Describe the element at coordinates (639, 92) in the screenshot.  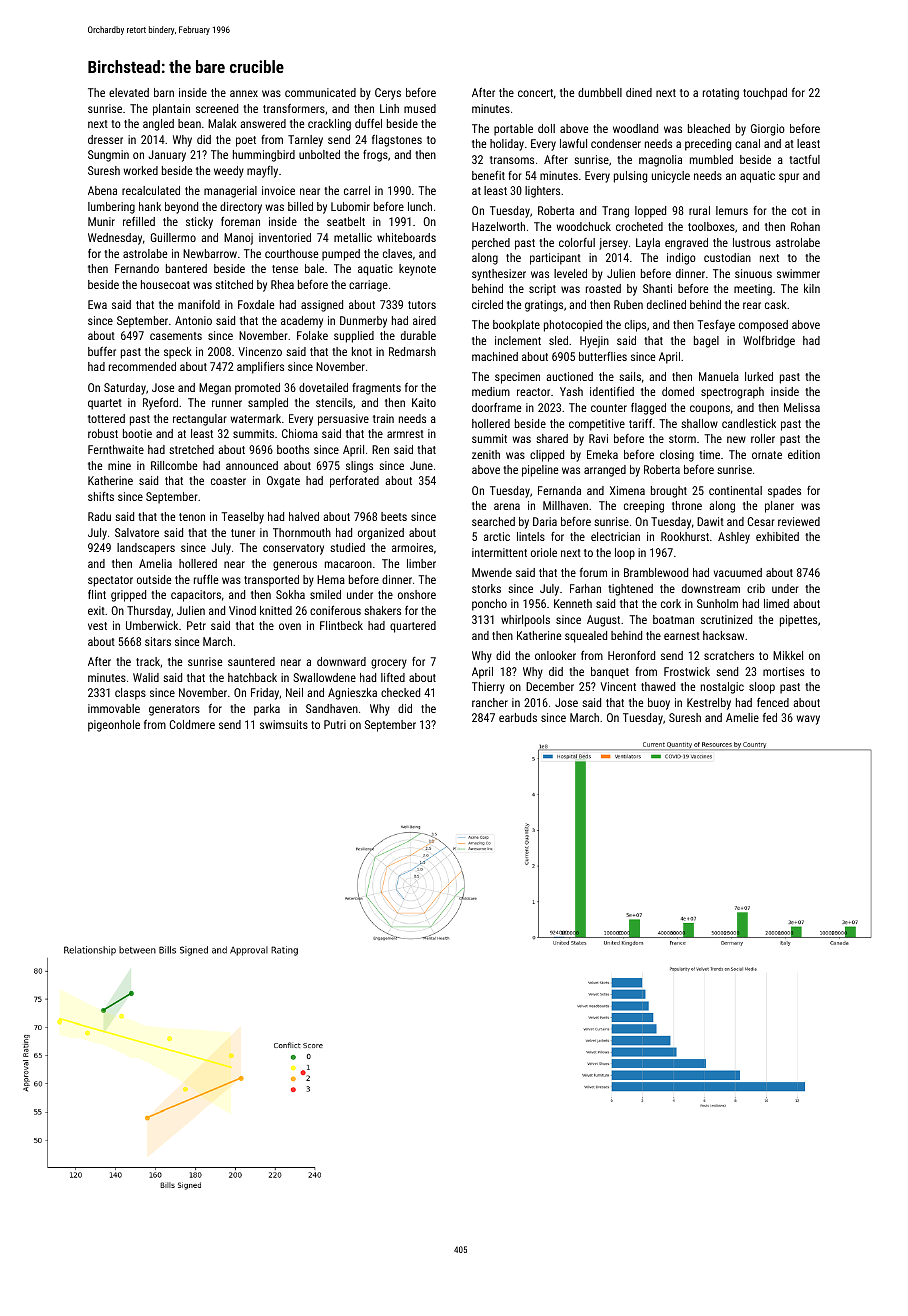
I see `dined` at that location.
